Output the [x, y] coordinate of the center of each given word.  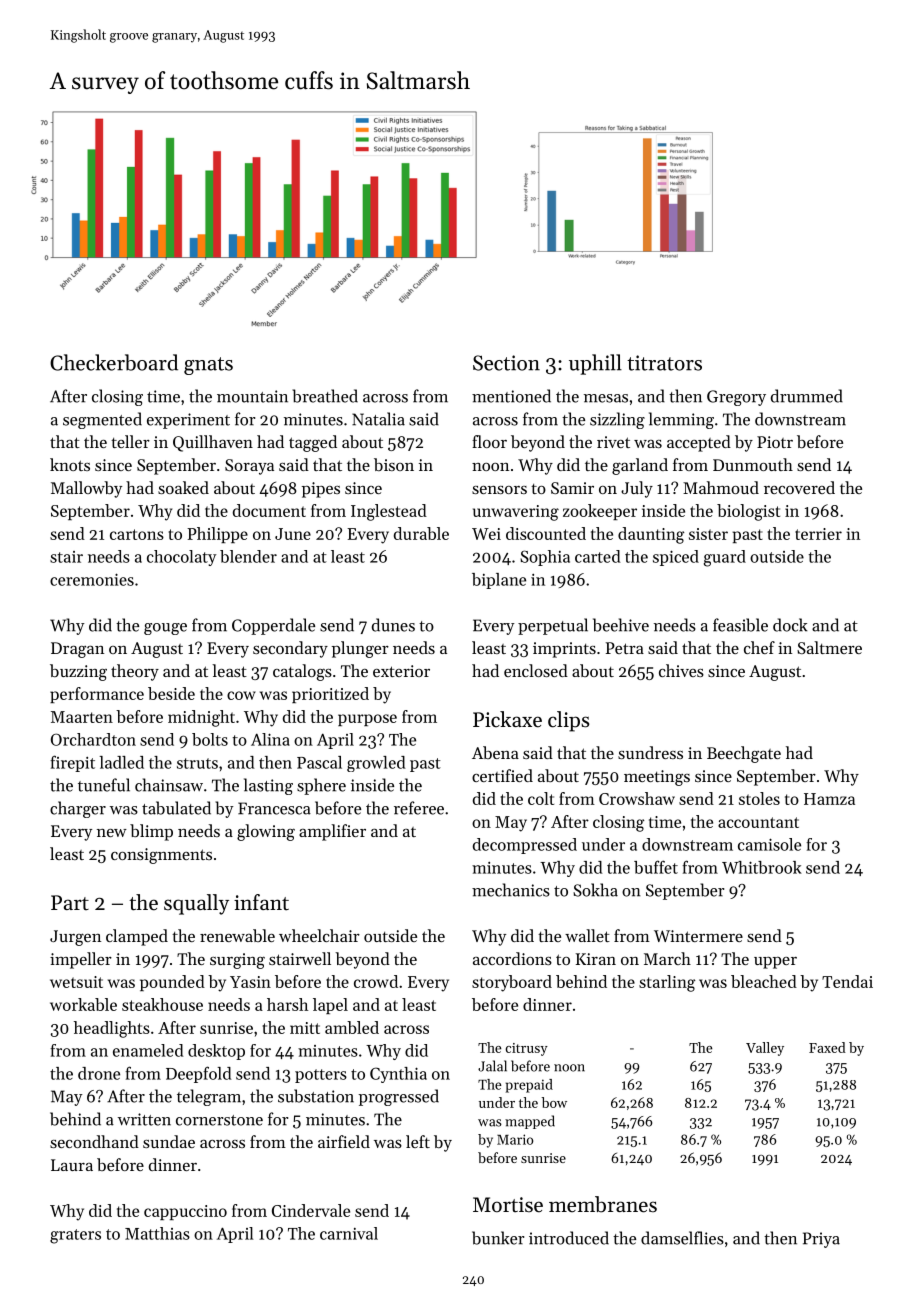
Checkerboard [114, 362]
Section [506, 363]
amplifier [332, 832]
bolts [210, 739]
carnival [349, 1233]
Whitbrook [762, 867]
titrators [664, 363]
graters [75, 1236]
